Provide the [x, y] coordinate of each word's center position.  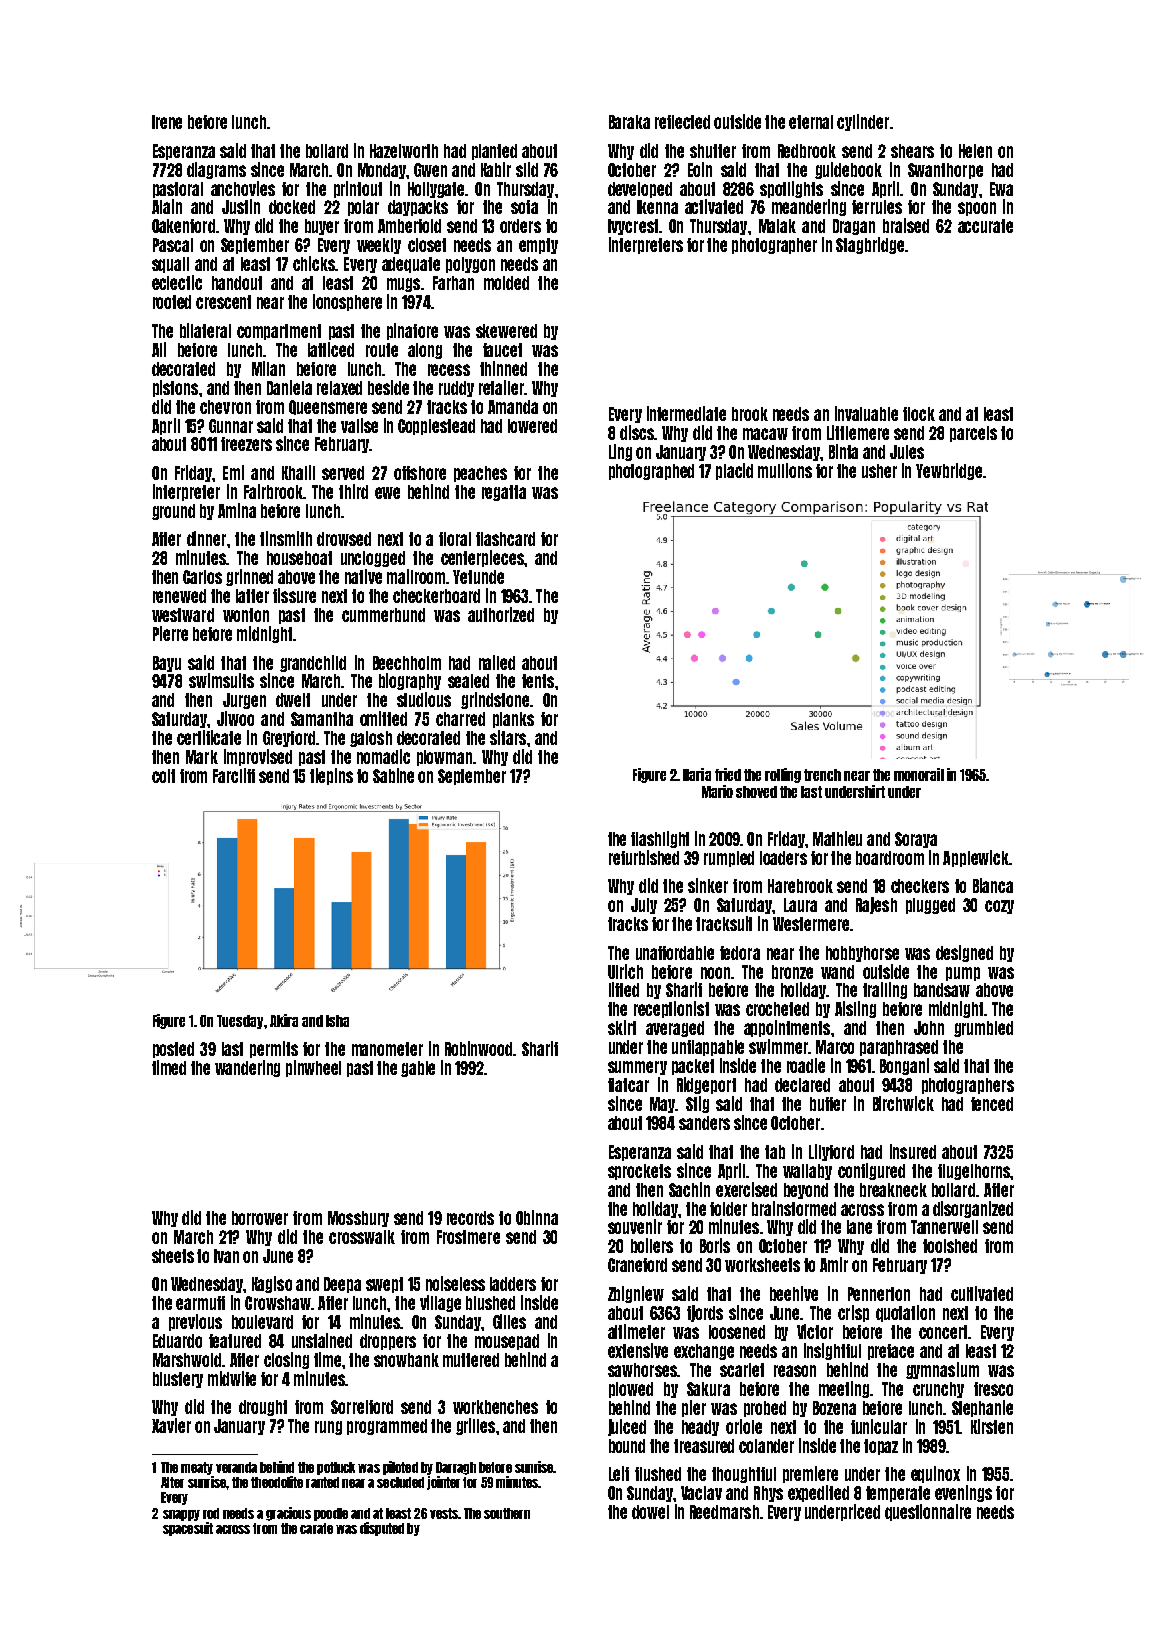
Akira [284, 1020]
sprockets [639, 1172]
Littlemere [858, 432]
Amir [834, 1264]
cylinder [863, 122]
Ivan [226, 1256]
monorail [919, 774]
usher [879, 471]
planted [494, 152]
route [382, 350]
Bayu [167, 664]
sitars [508, 737]
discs [637, 432]
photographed [651, 472]
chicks [314, 263]
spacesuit [188, 1529]
